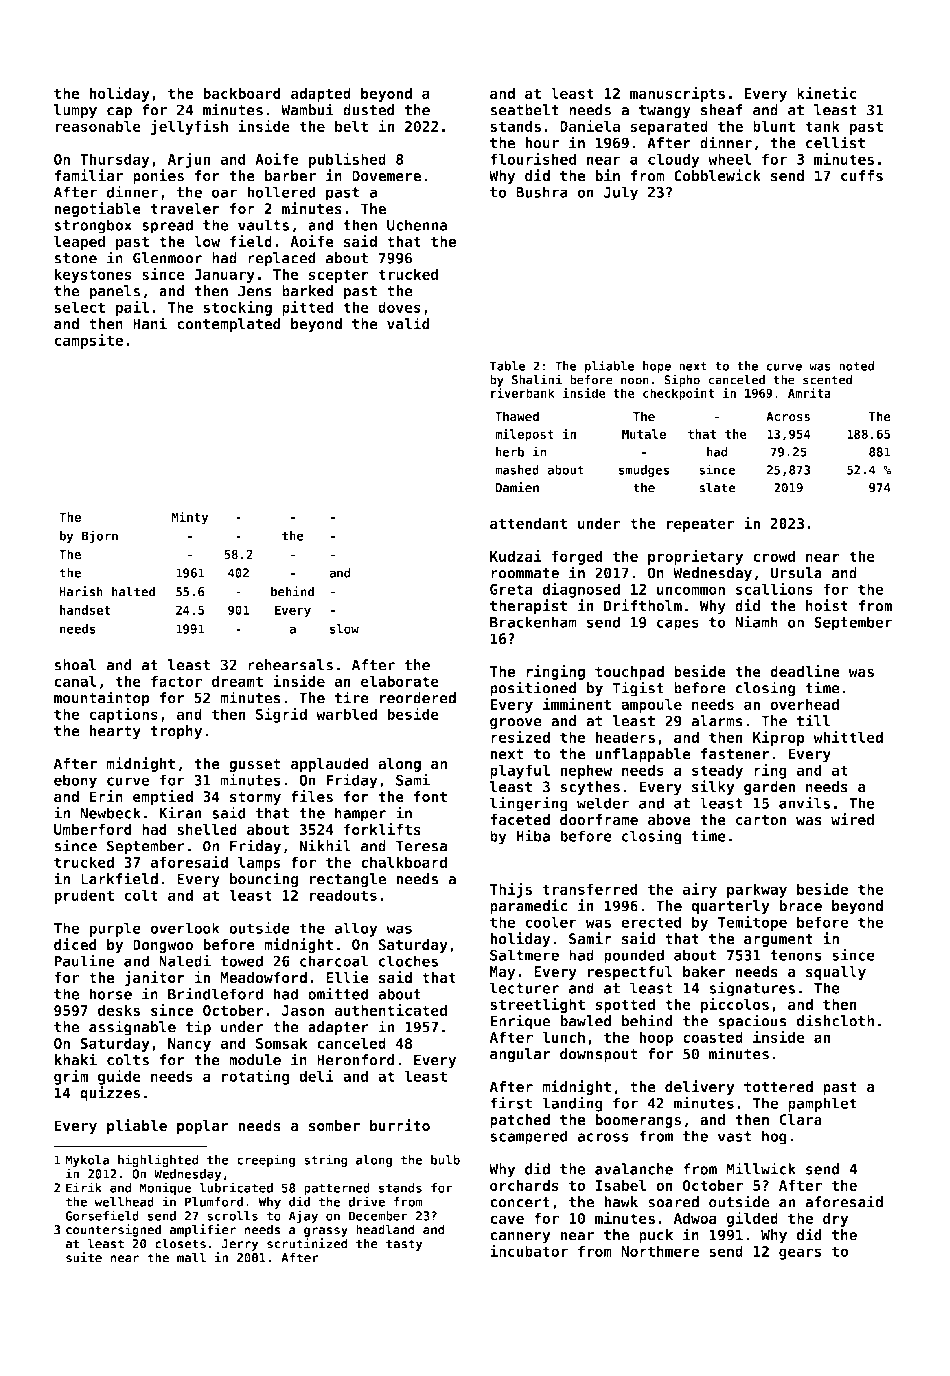 Image resolution: width=950 pixels, height=1376 pixels. I want to click on ebony, so click(75, 781).
